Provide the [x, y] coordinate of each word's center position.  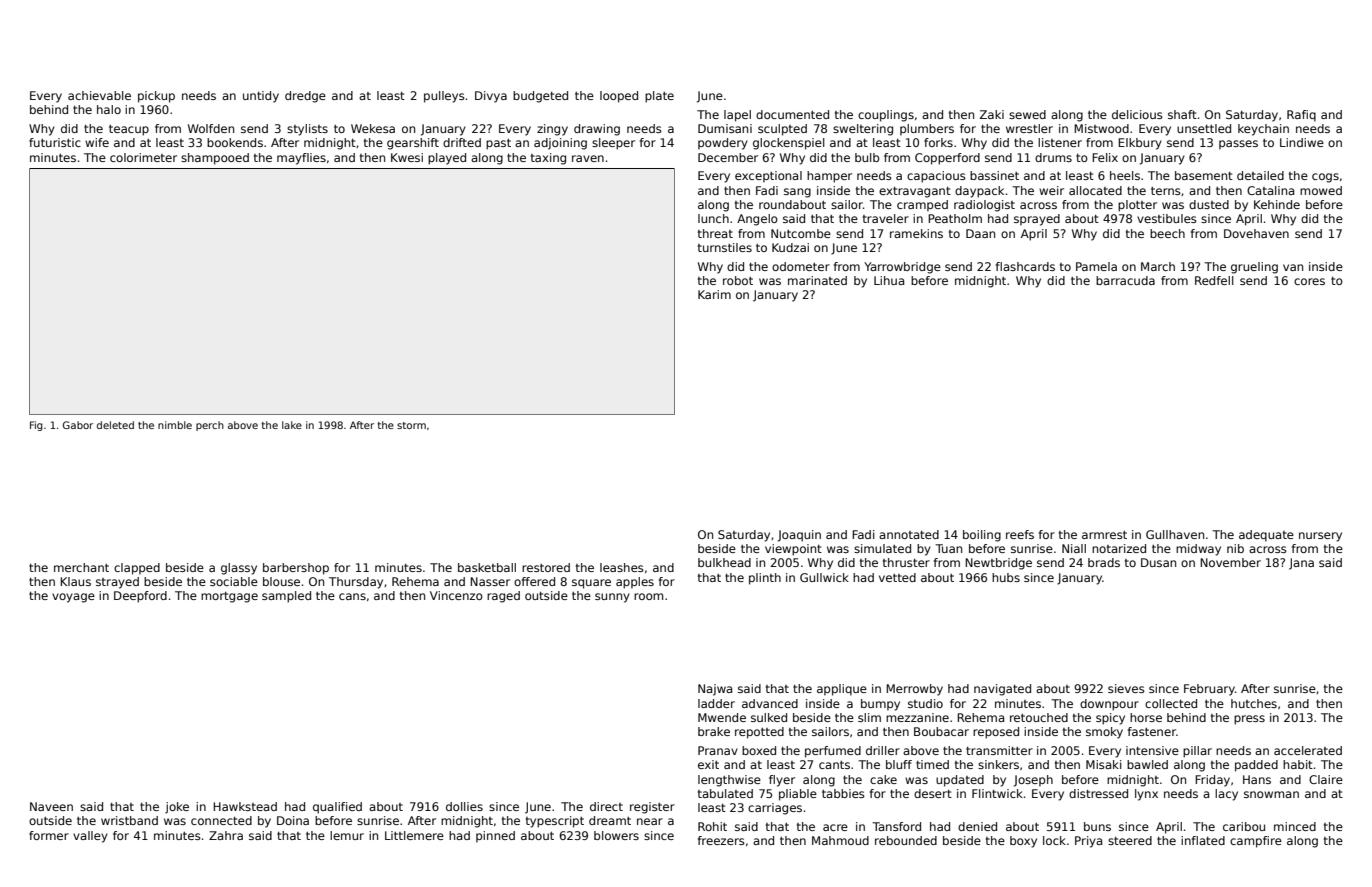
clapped [137, 569]
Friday [1212, 781]
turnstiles [725, 247]
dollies [464, 806]
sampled [286, 597]
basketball [487, 567]
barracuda [1125, 280]
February [1209, 690]
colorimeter [143, 157]
